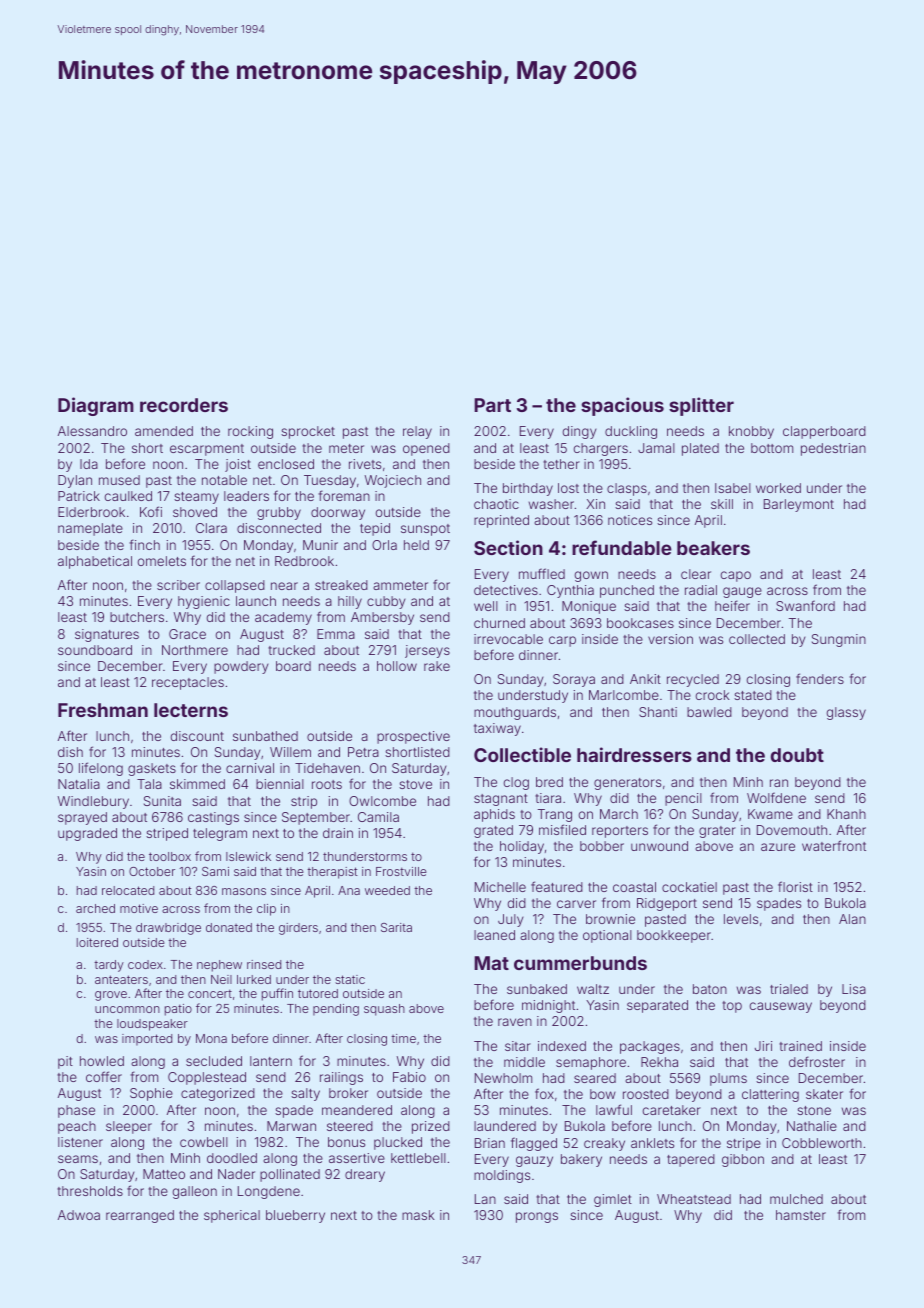 The height and width of the screenshot is (1308, 924). Describe the element at coordinates (79, 1215) in the screenshot. I see `Adwoa` at that location.
